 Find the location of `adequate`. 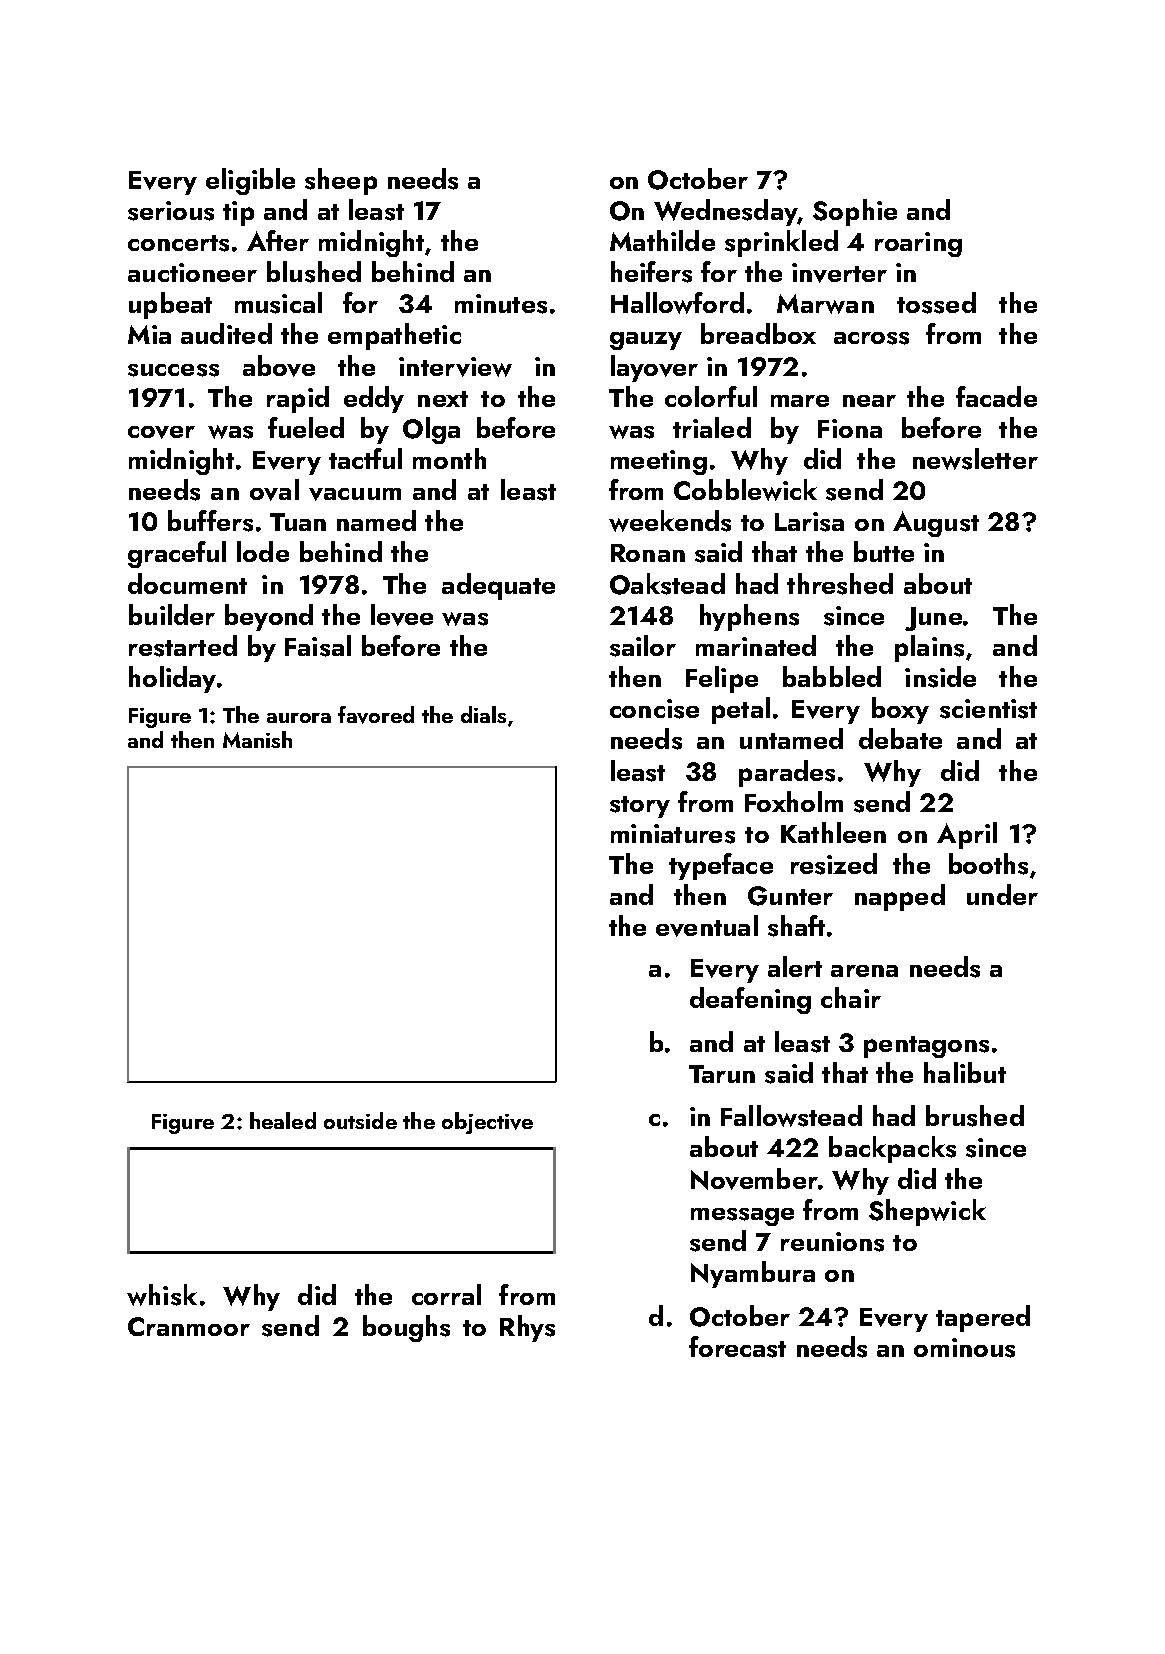

adequate is located at coordinates (498, 586).
